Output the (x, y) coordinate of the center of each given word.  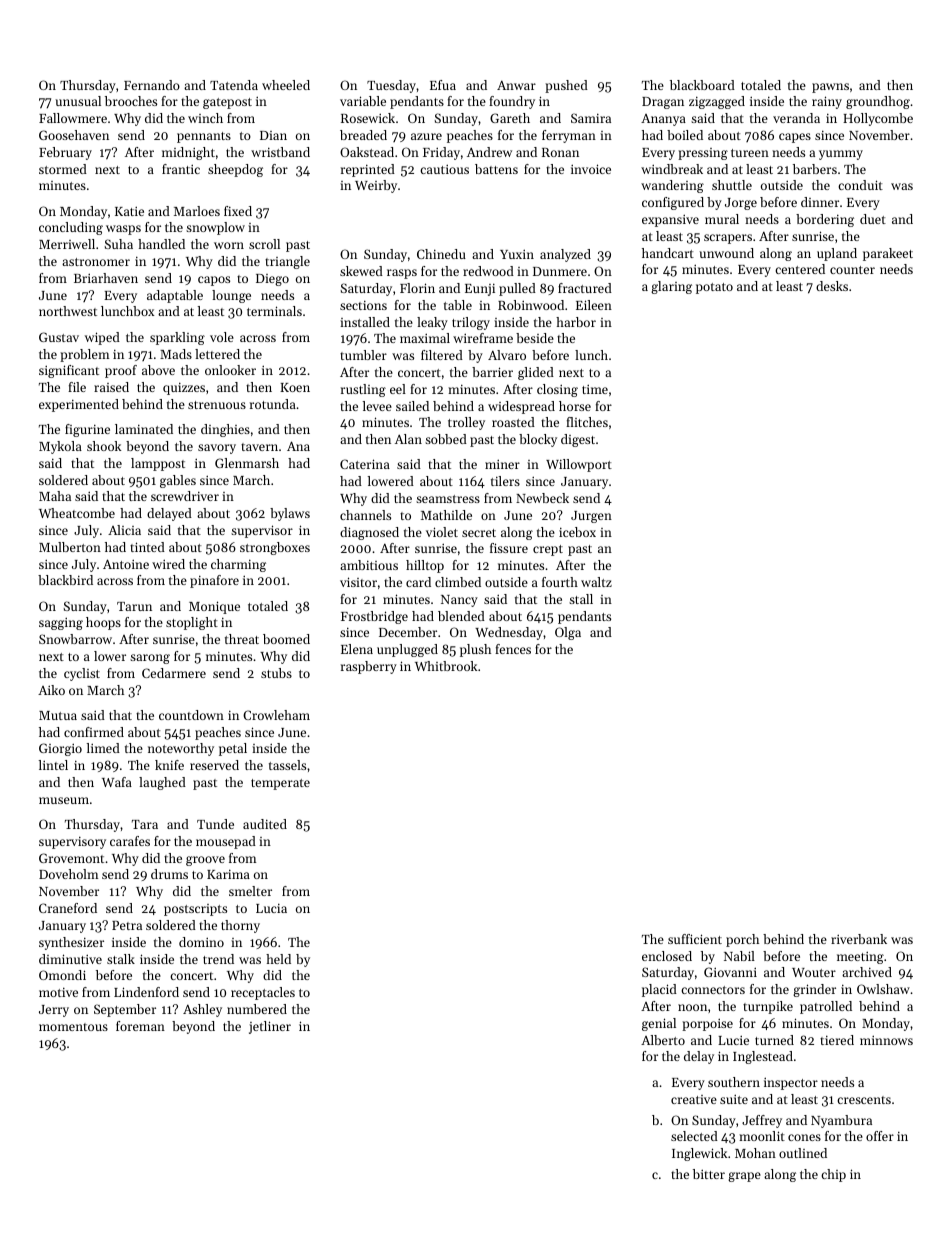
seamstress (448, 499)
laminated (144, 429)
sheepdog (235, 170)
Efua (443, 85)
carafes (130, 841)
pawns (830, 88)
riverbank (859, 939)
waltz (596, 582)
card (418, 582)
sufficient (695, 939)
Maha (55, 496)
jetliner (270, 1027)
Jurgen (591, 517)
